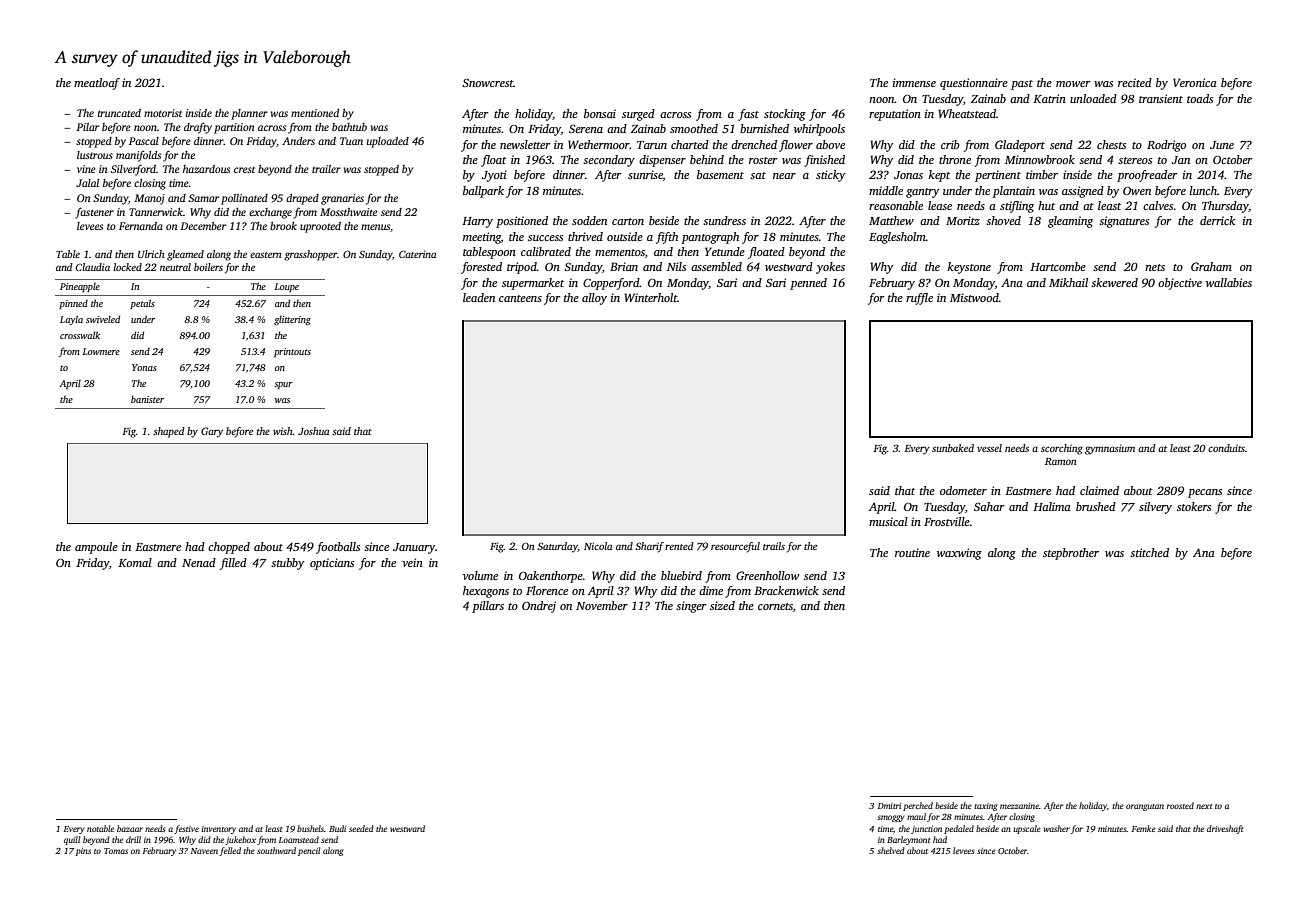 This screenshot has height=924, width=1308. What do you see at coordinates (650, 297) in the screenshot?
I see `Winterholt` at bounding box center [650, 297].
